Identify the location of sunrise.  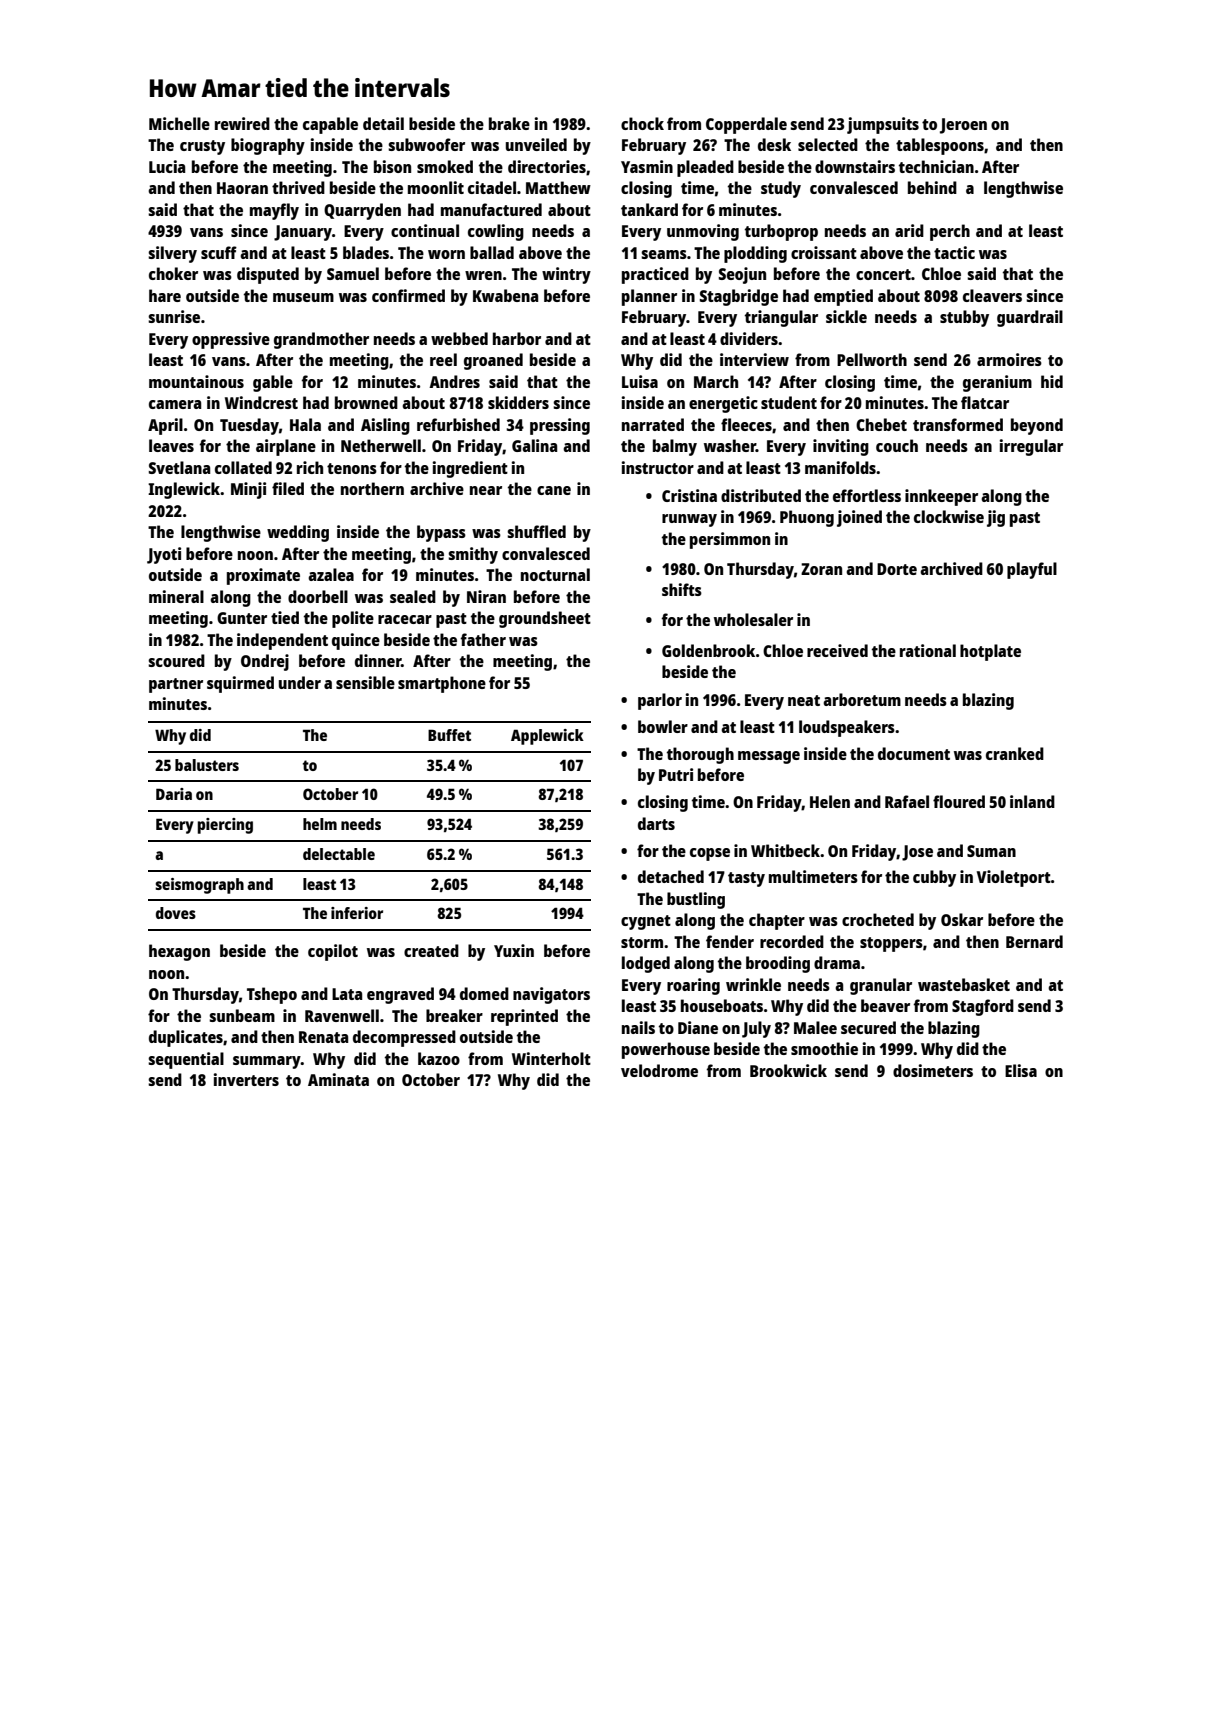
(174, 316).
